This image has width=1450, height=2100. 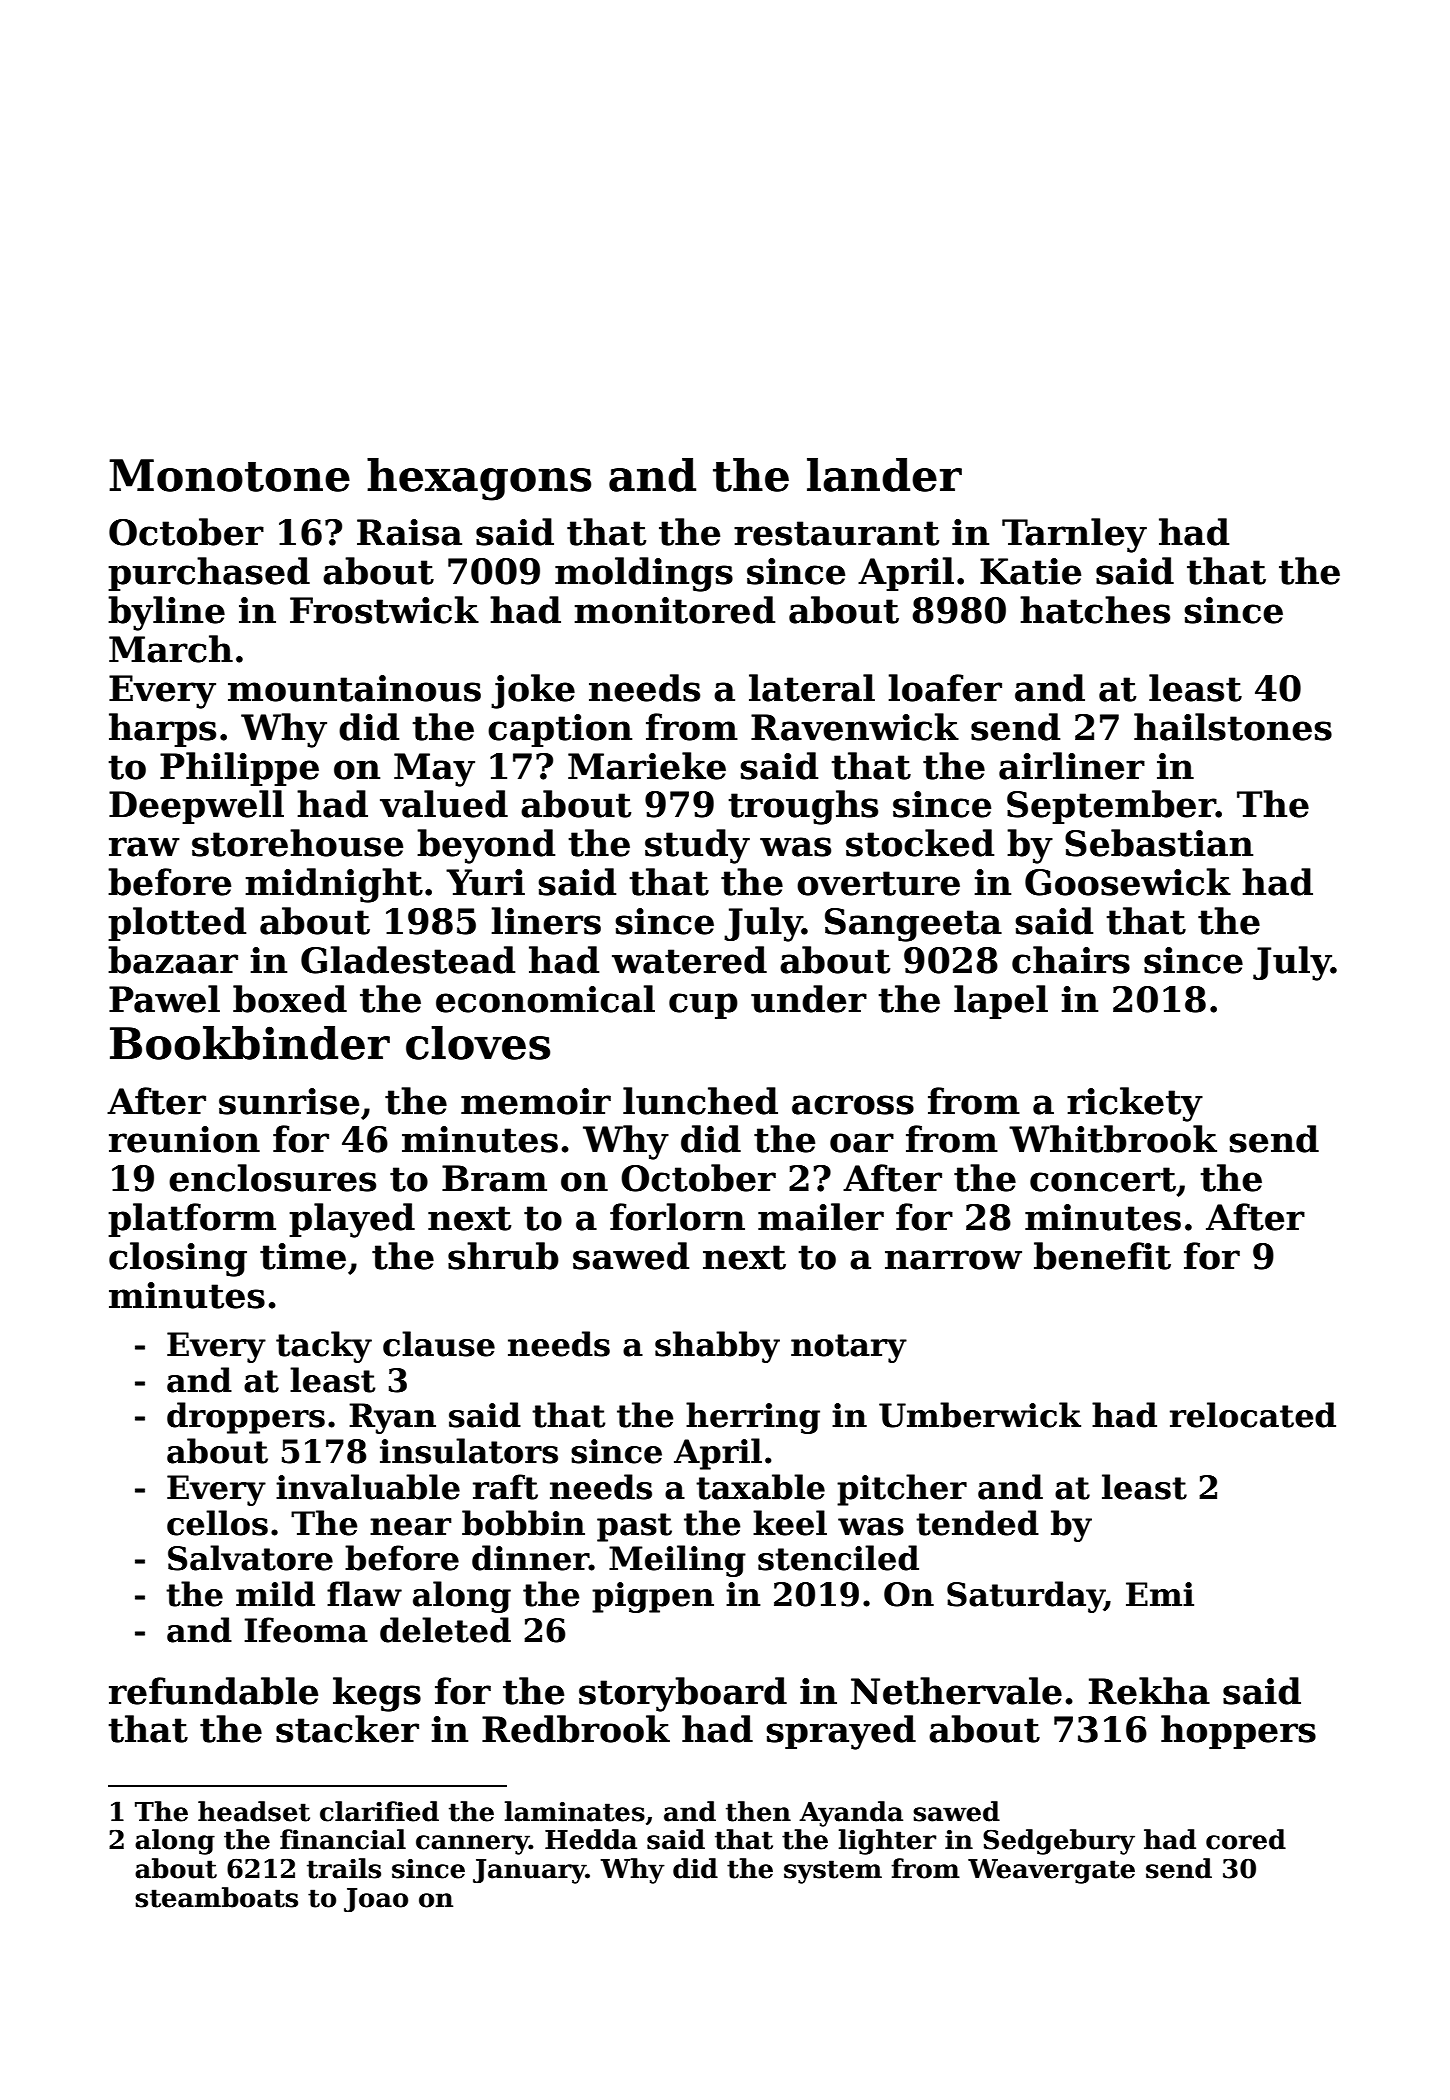 I want to click on shabby, so click(x=717, y=1347).
